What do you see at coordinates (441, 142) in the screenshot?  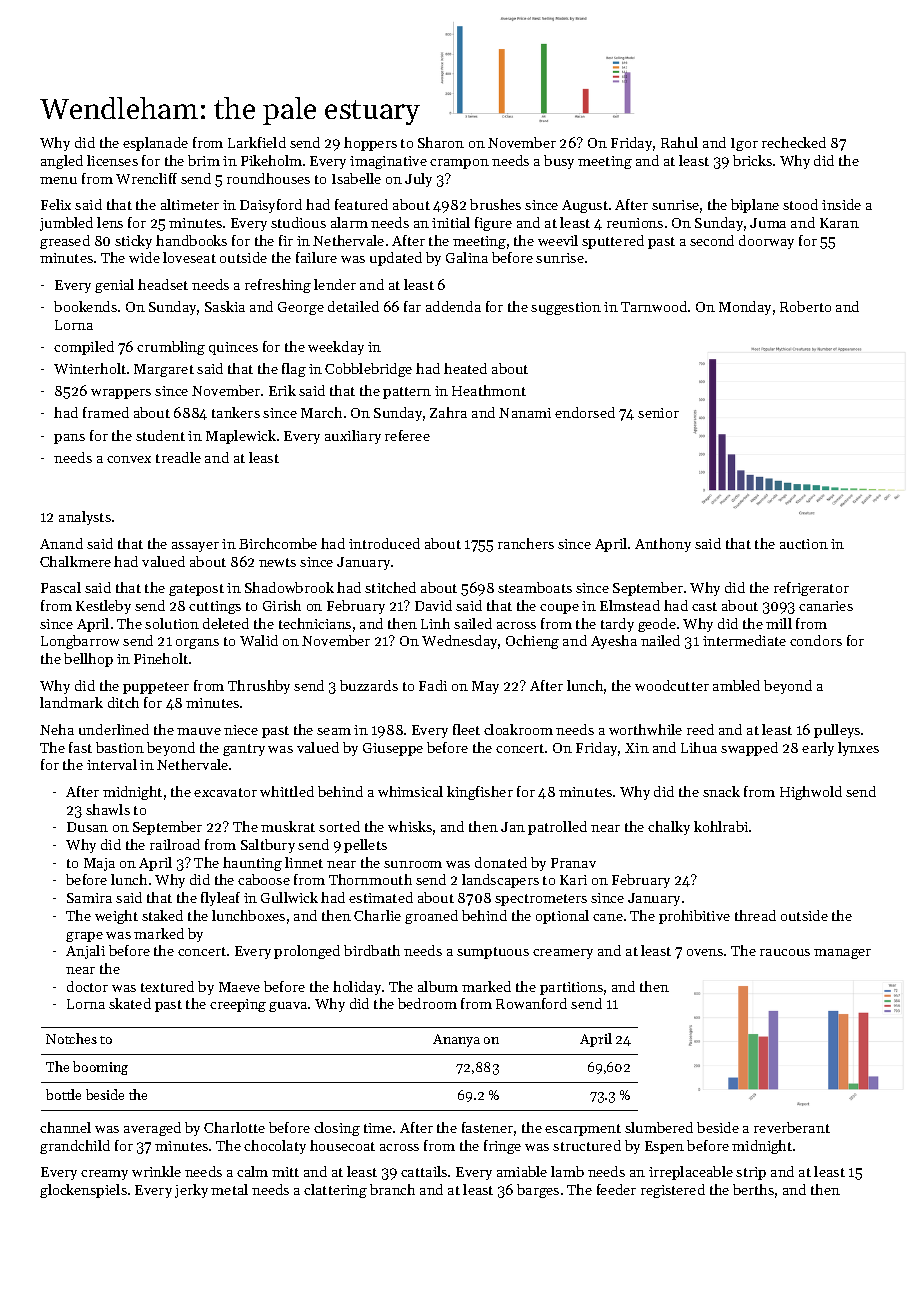 I see `Sharon` at bounding box center [441, 142].
